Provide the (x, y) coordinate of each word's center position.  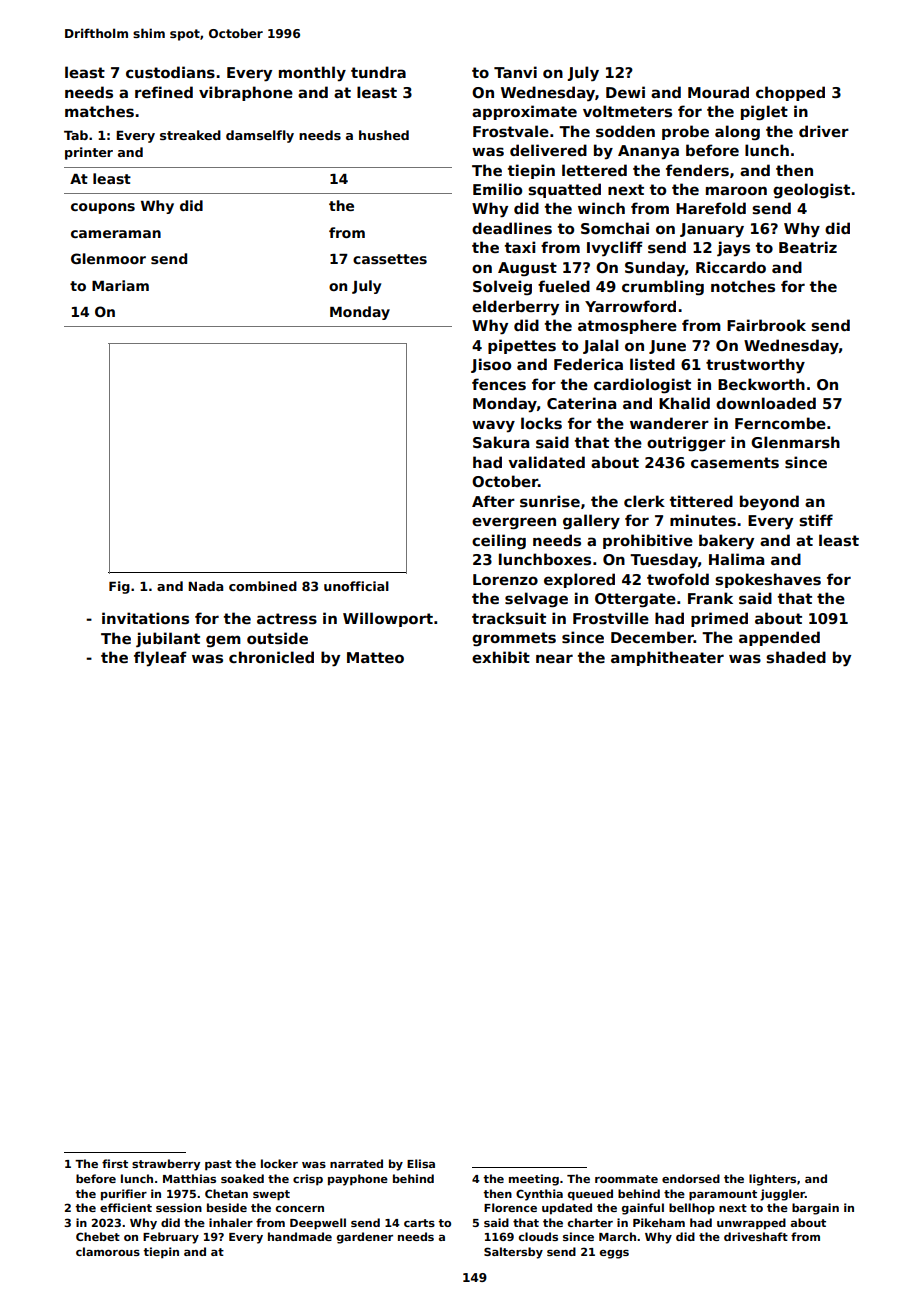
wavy (493, 426)
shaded (796, 657)
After (493, 501)
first (115, 1163)
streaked (190, 135)
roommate (626, 1179)
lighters (772, 1180)
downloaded (766, 403)
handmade (300, 1236)
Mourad (718, 92)
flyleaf (160, 659)
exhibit (501, 657)
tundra (378, 72)
